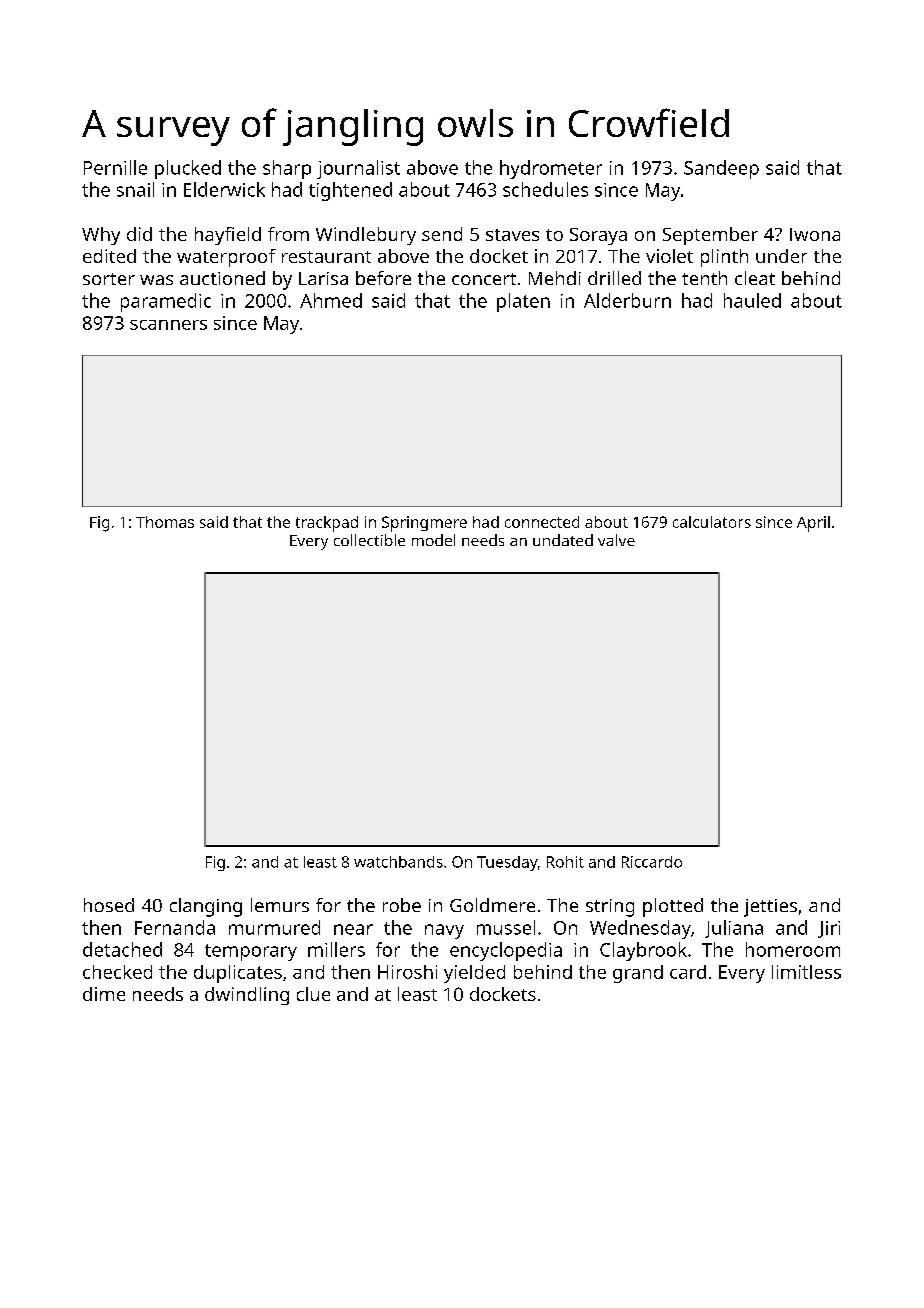  I want to click on grand, so click(638, 974).
